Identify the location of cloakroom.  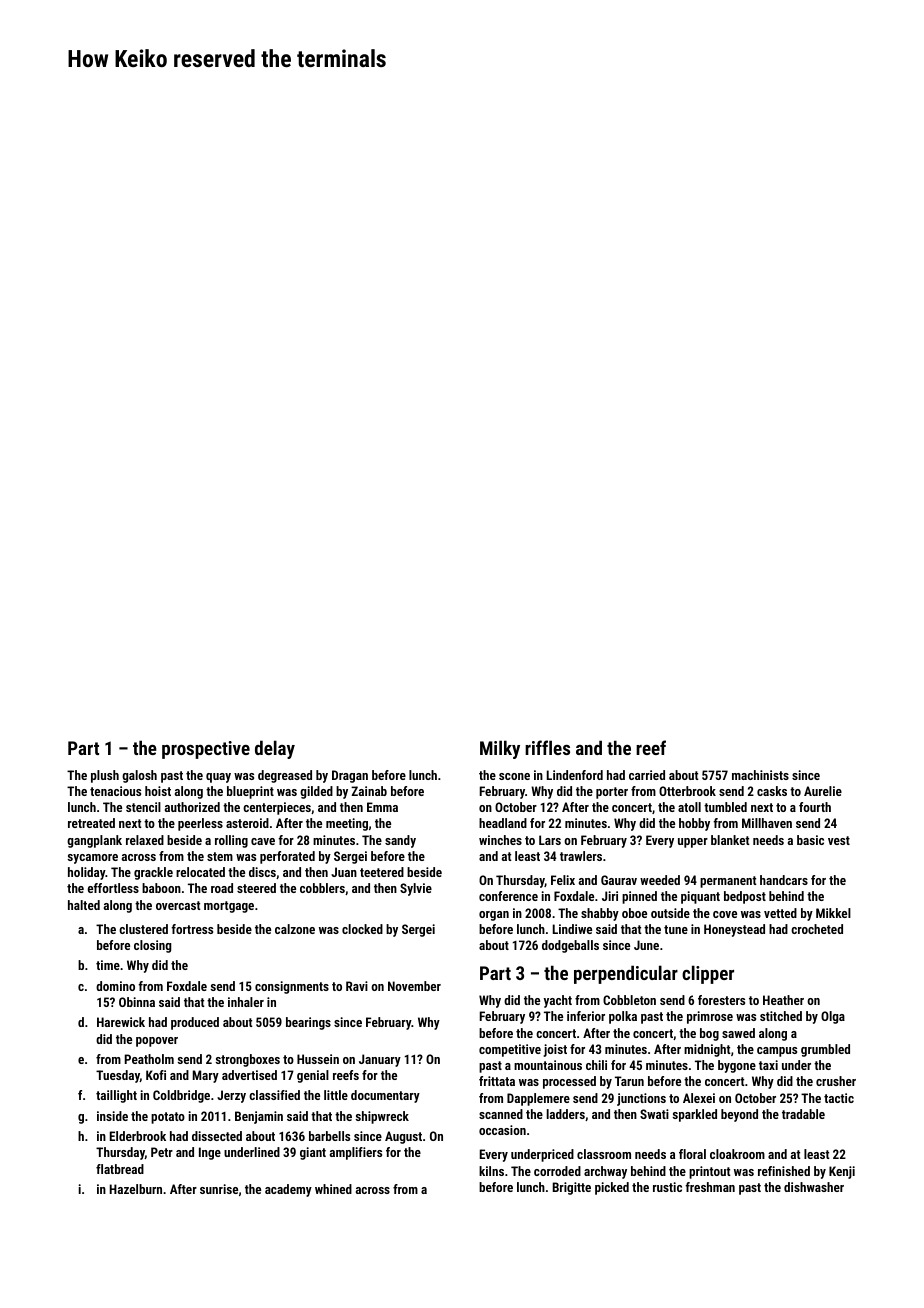
(737, 1154).
